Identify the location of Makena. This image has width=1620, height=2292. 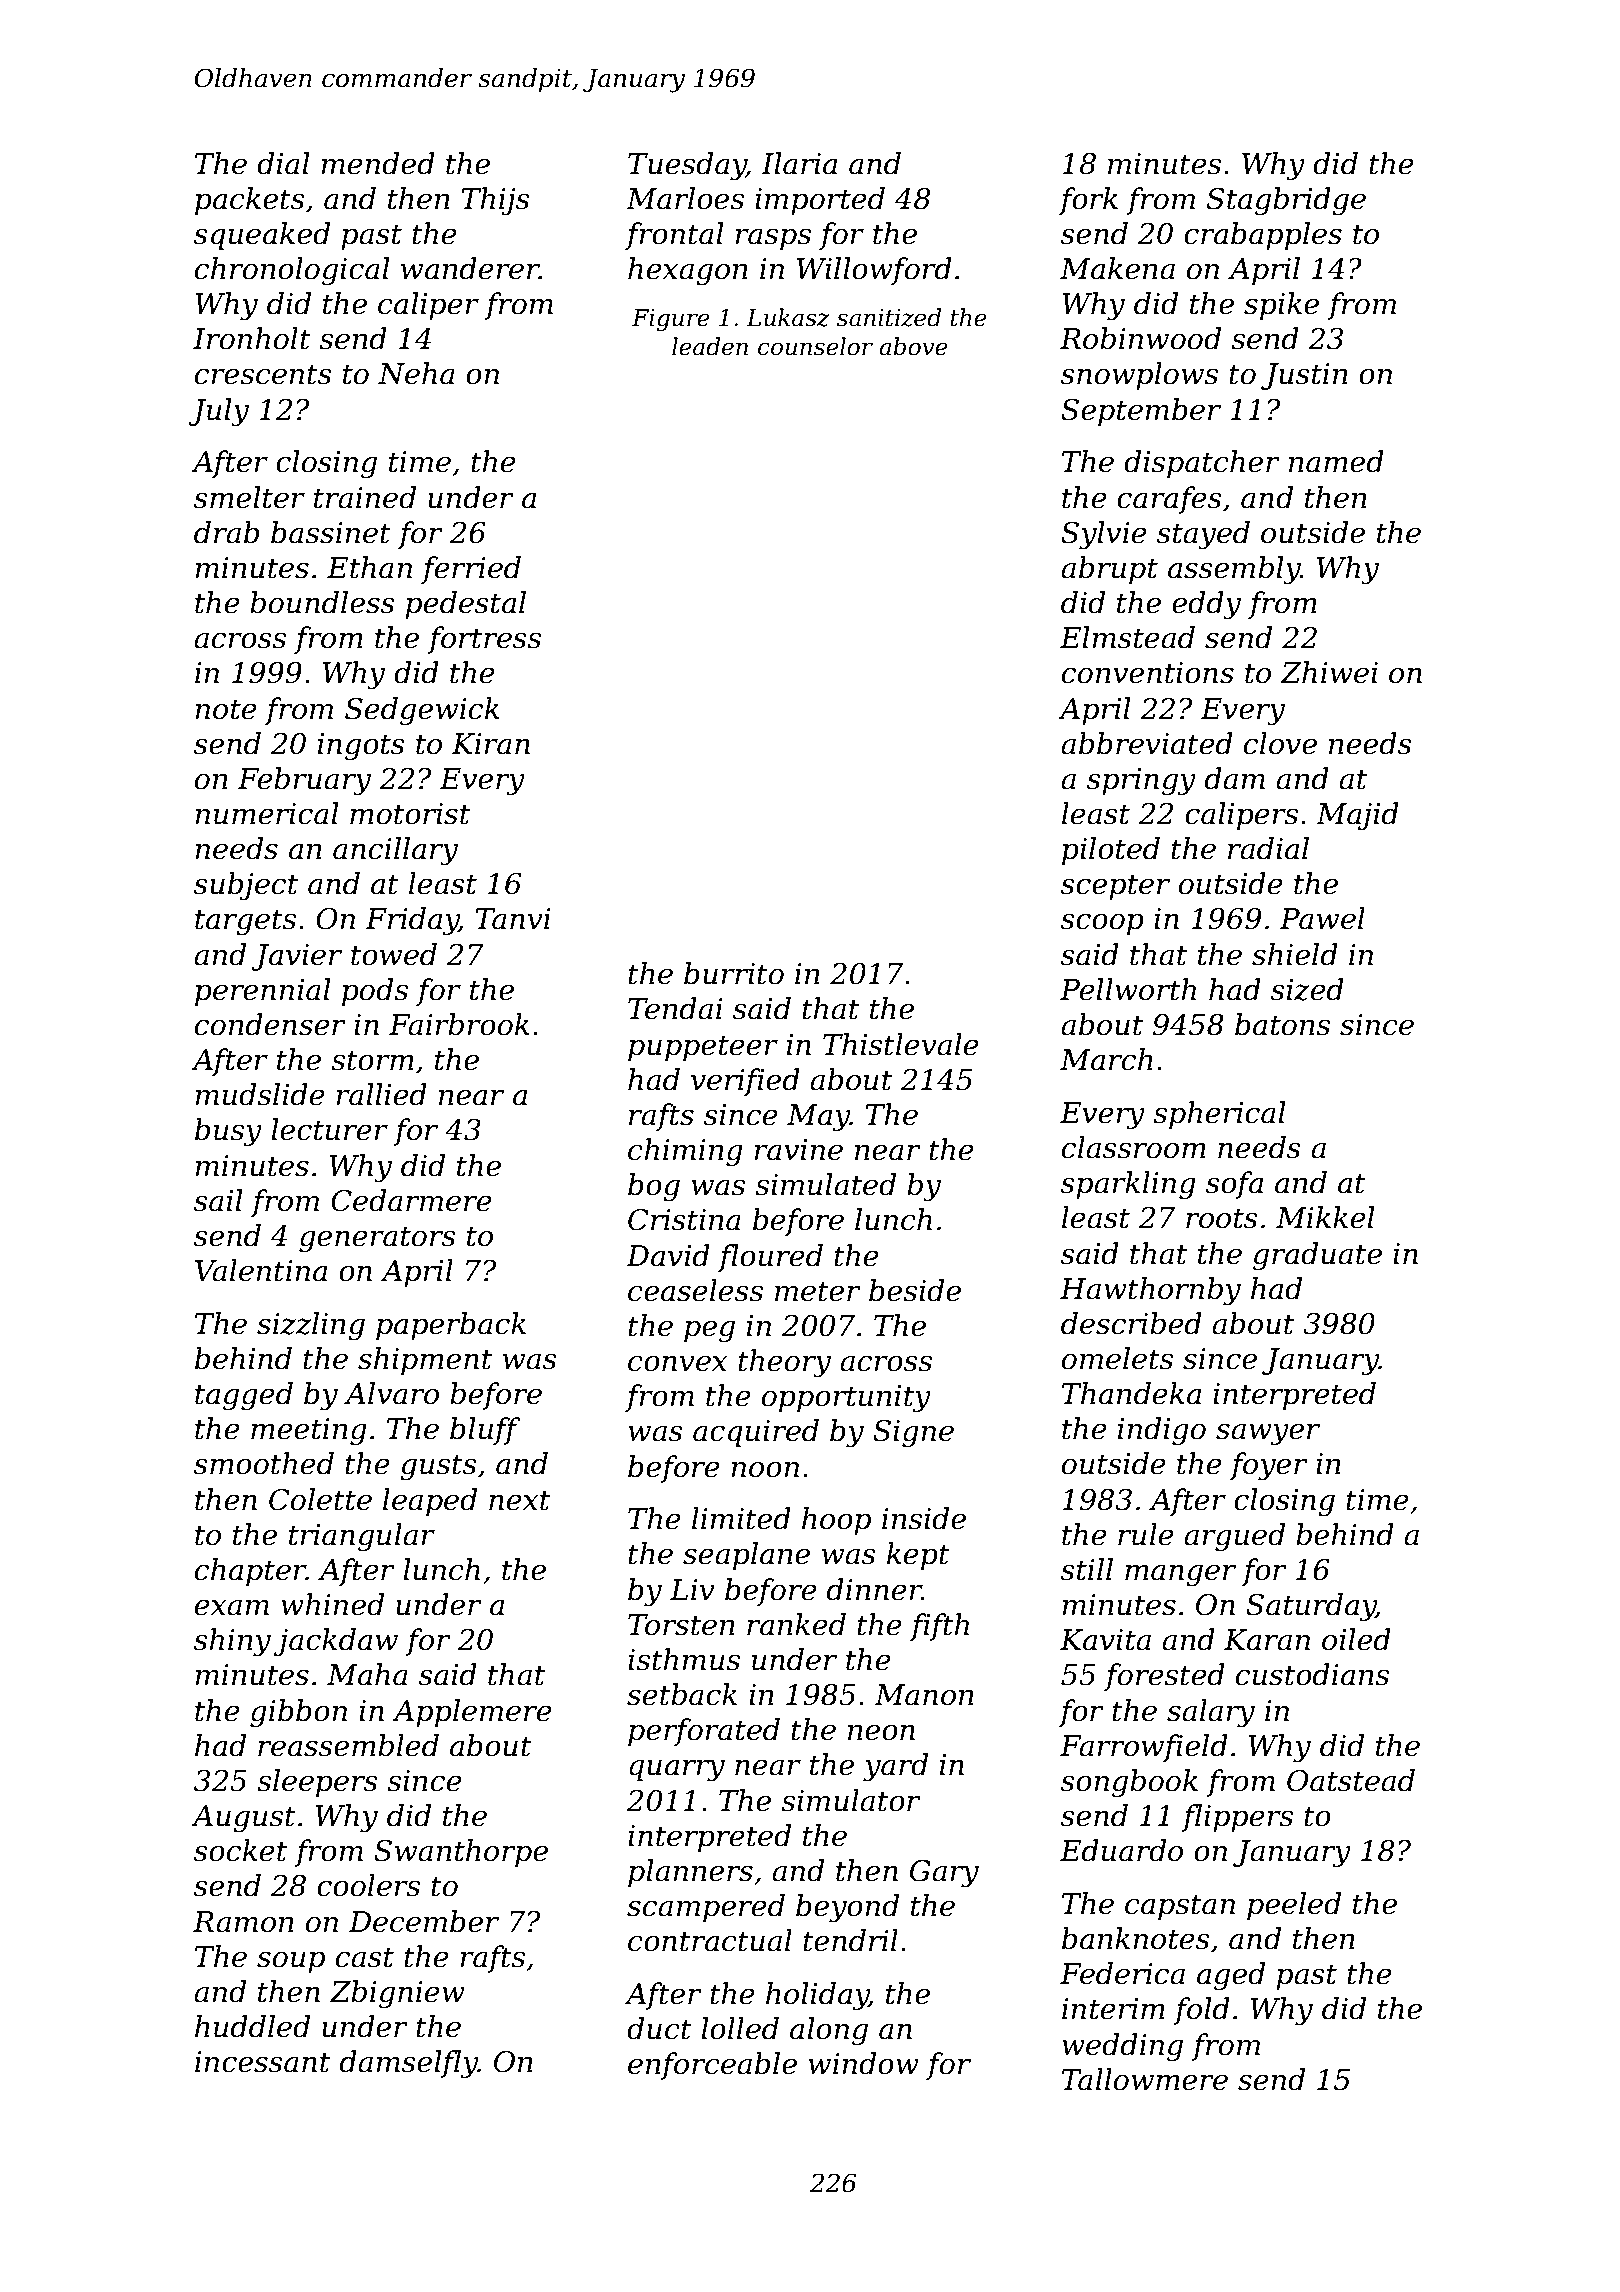
(1117, 268).
